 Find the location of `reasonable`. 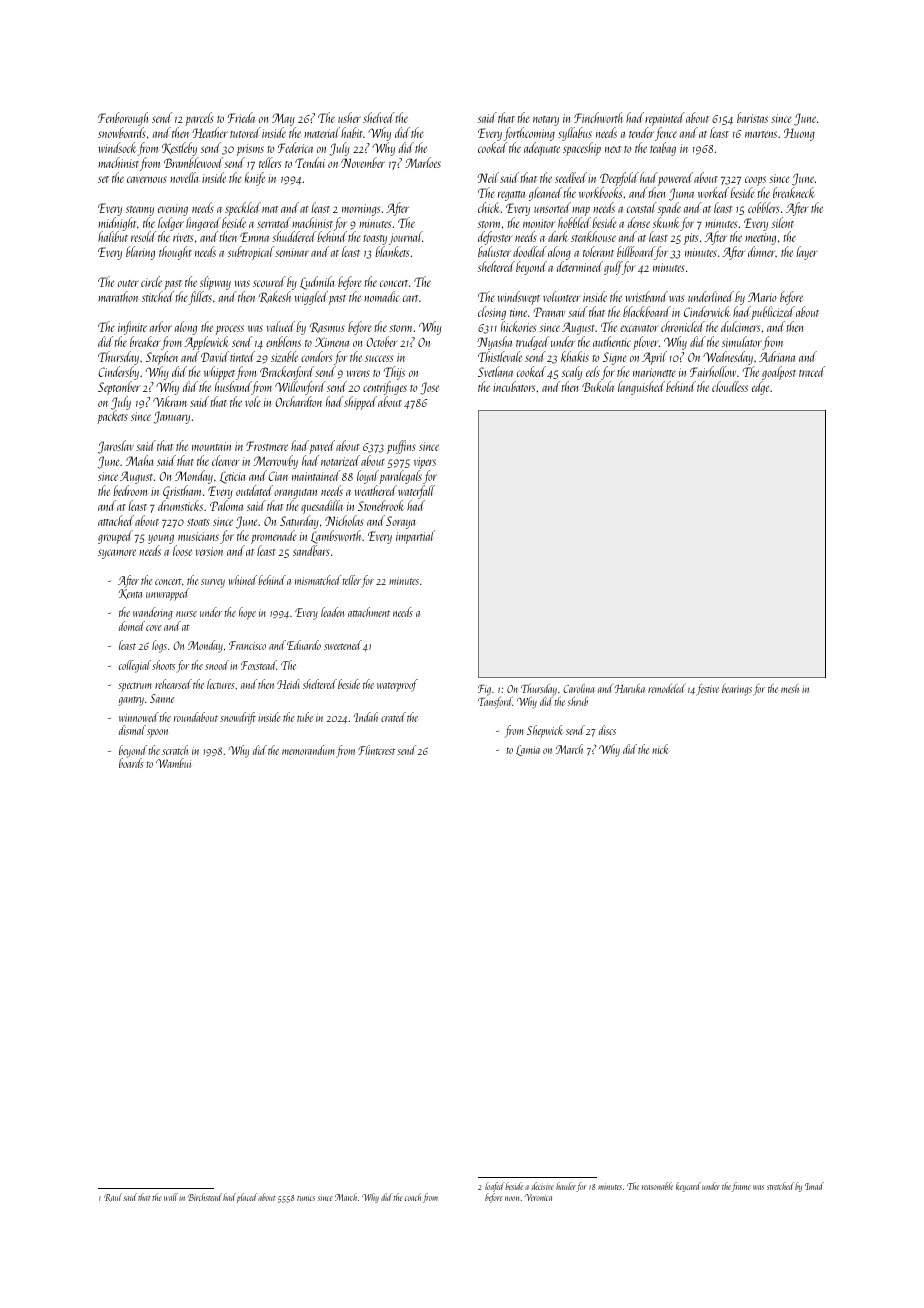

reasonable is located at coordinates (657, 1186).
